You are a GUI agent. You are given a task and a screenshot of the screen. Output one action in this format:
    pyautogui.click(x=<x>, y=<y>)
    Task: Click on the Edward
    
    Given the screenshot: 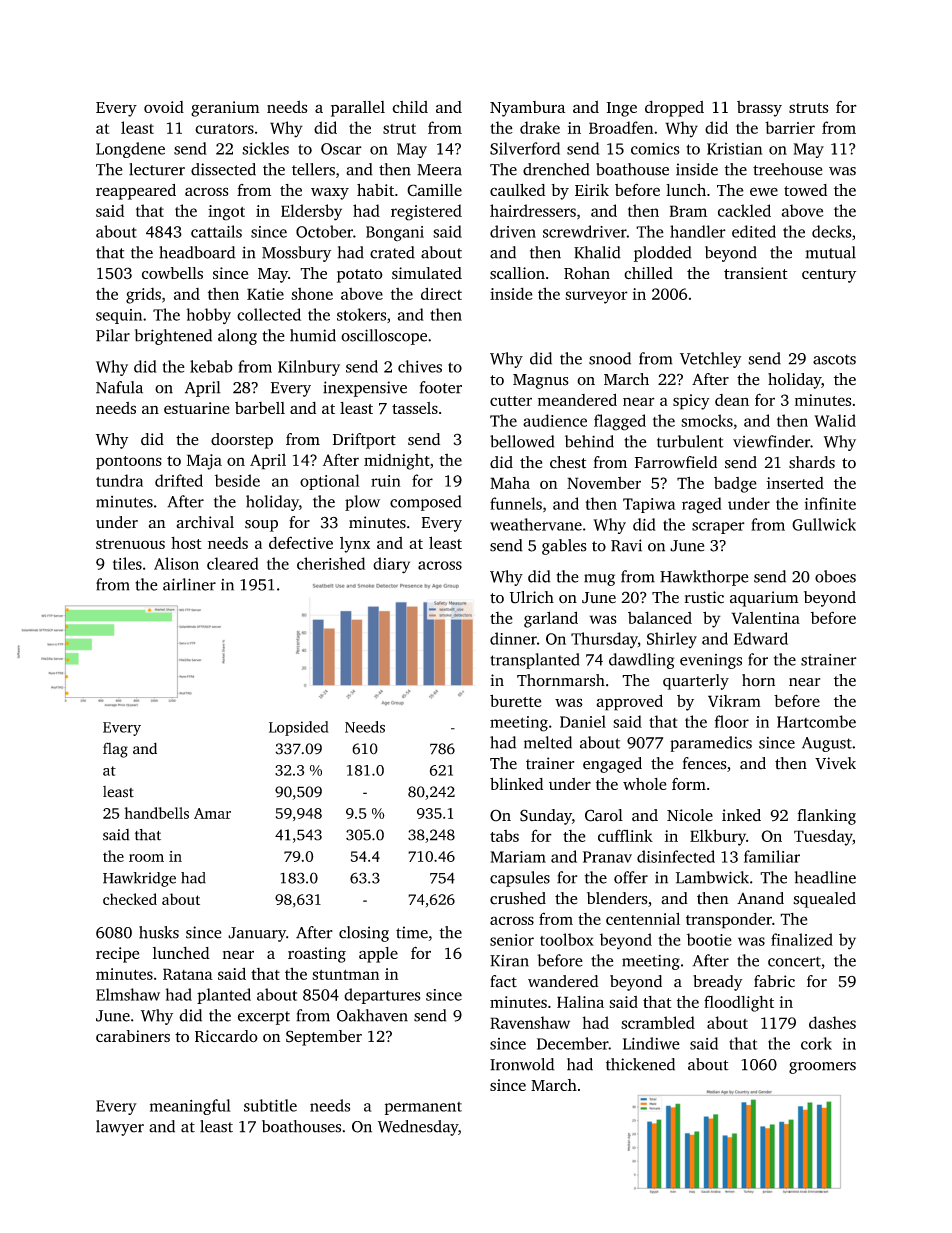 What is the action you would take?
    pyautogui.click(x=761, y=638)
